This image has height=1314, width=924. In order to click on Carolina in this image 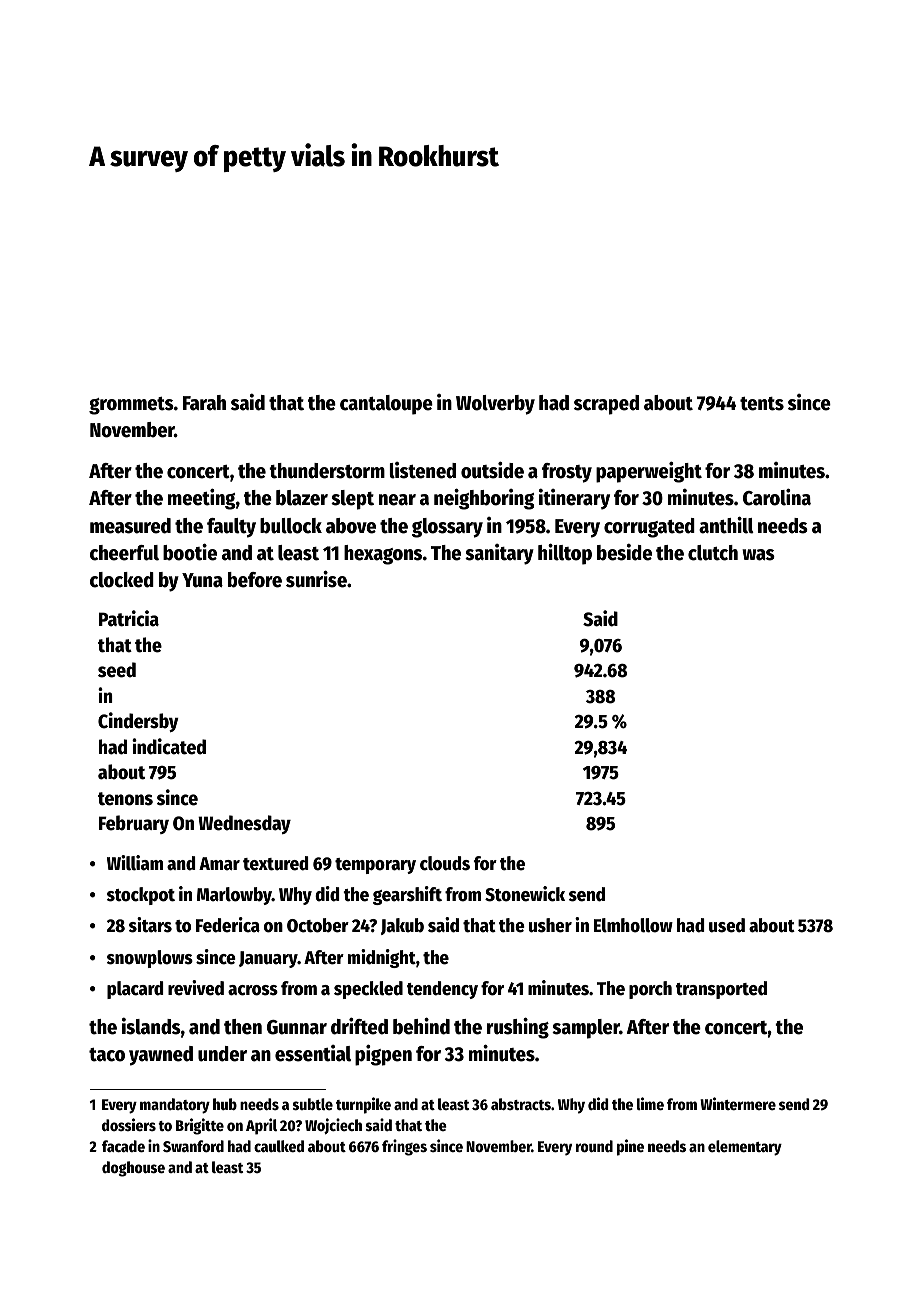, I will do `click(777, 497)`.
